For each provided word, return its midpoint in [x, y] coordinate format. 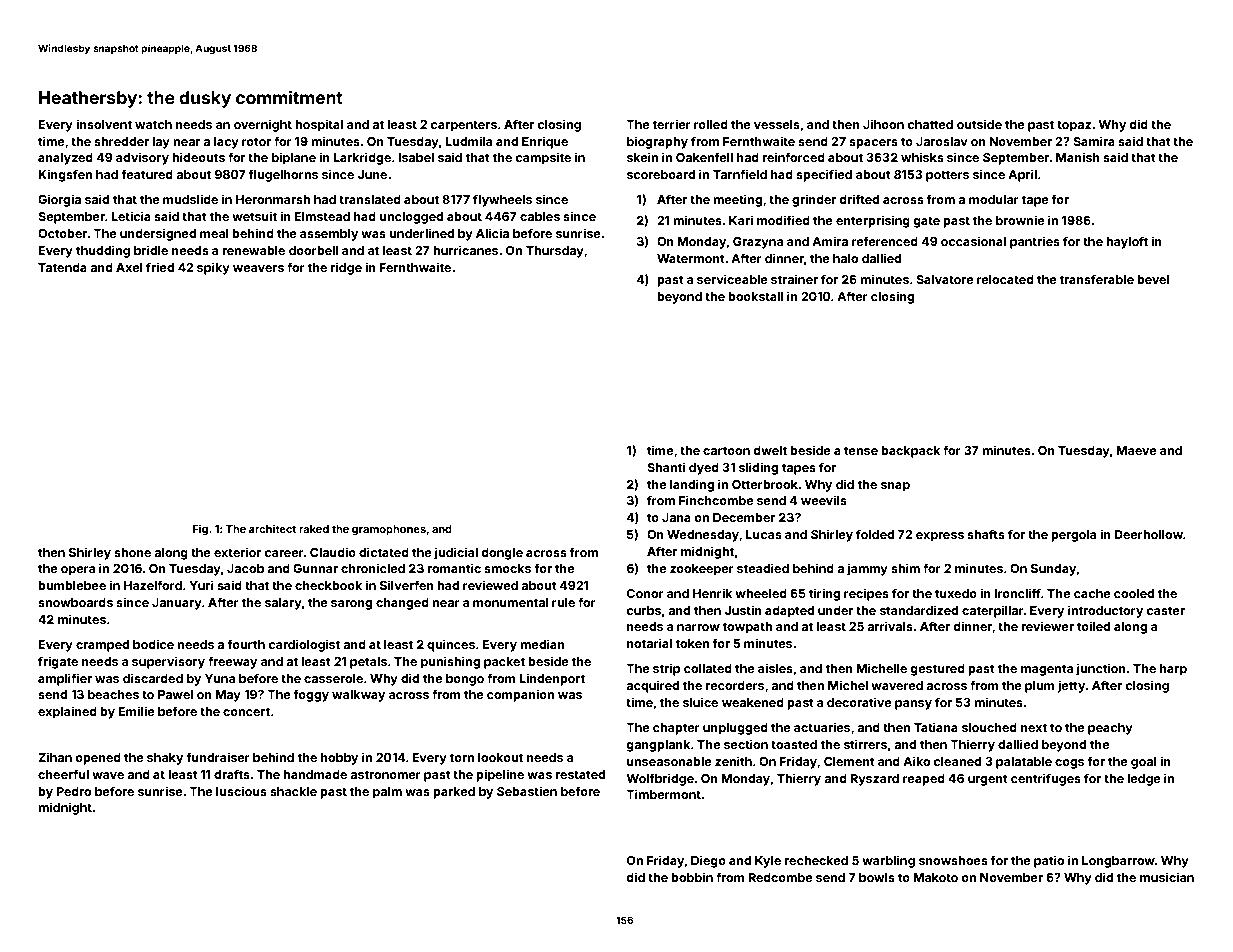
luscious [241, 791]
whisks [922, 157]
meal [214, 233]
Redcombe [780, 877]
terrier [672, 124]
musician [1167, 877]
